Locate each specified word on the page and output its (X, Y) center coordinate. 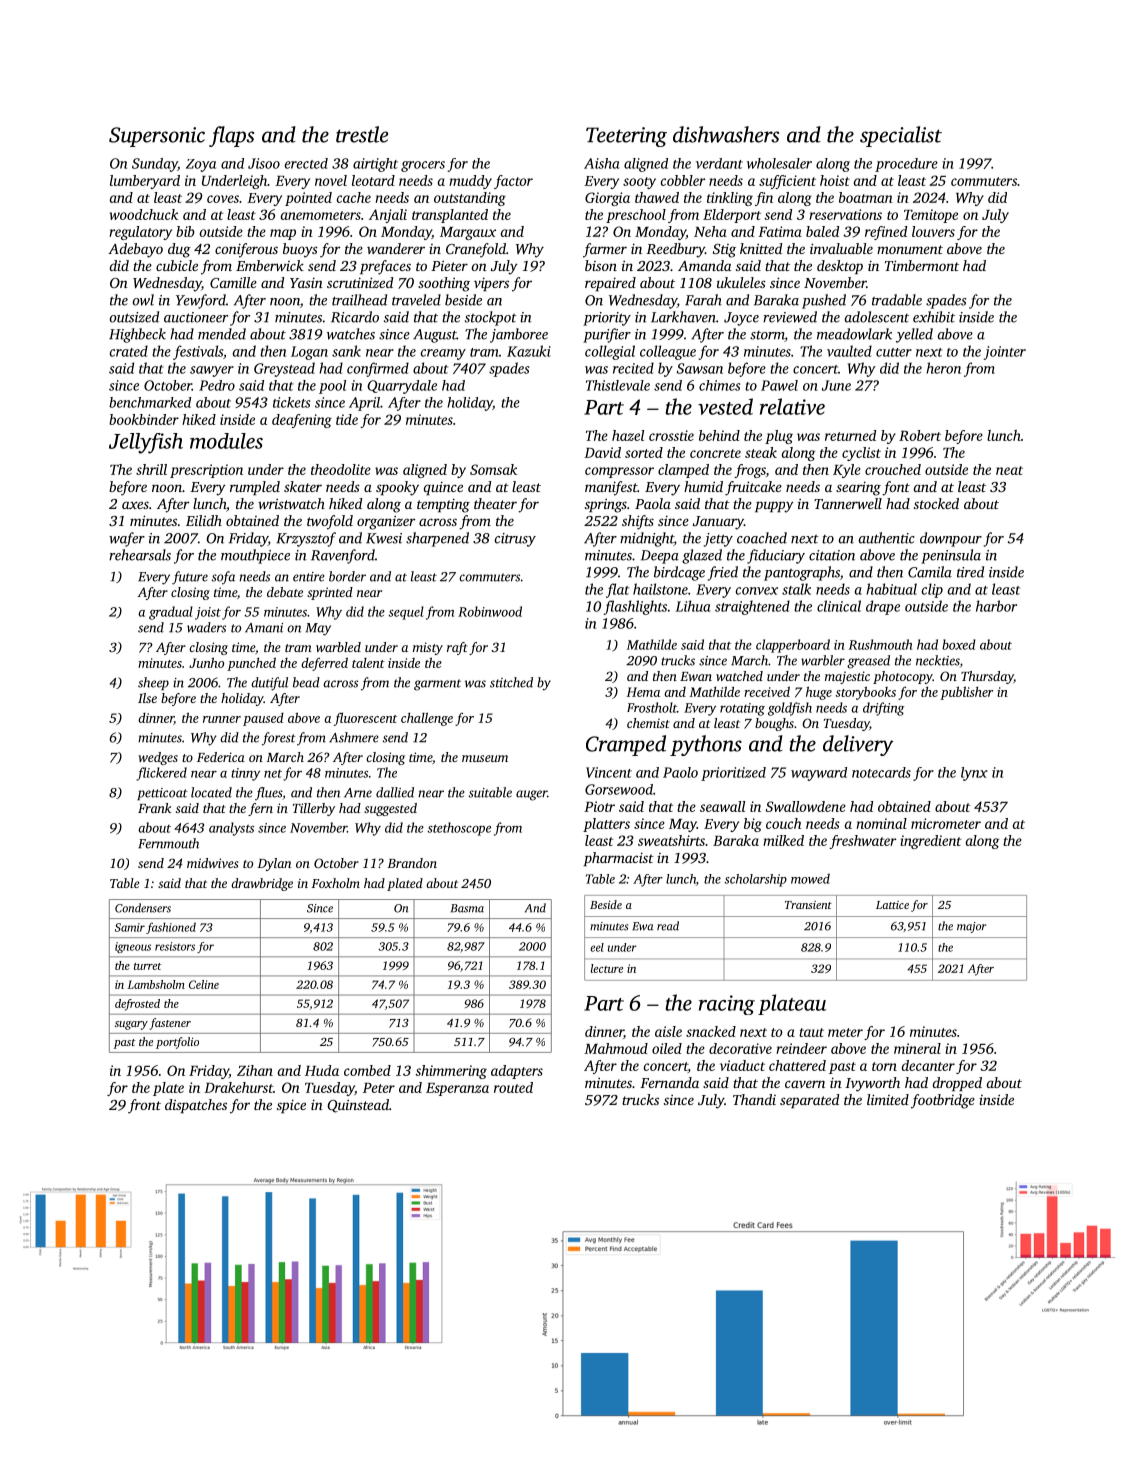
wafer (127, 539)
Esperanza (457, 1089)
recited (633, 368)
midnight (647, 539)
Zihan (255, 1070)
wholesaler (779, 163)
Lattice (892, 905)
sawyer (212, 371)
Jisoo (264, 163)
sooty (639, 183)
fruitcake (753, 488)
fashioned (171, 928)
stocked (936, 503)
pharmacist (619, 859)
